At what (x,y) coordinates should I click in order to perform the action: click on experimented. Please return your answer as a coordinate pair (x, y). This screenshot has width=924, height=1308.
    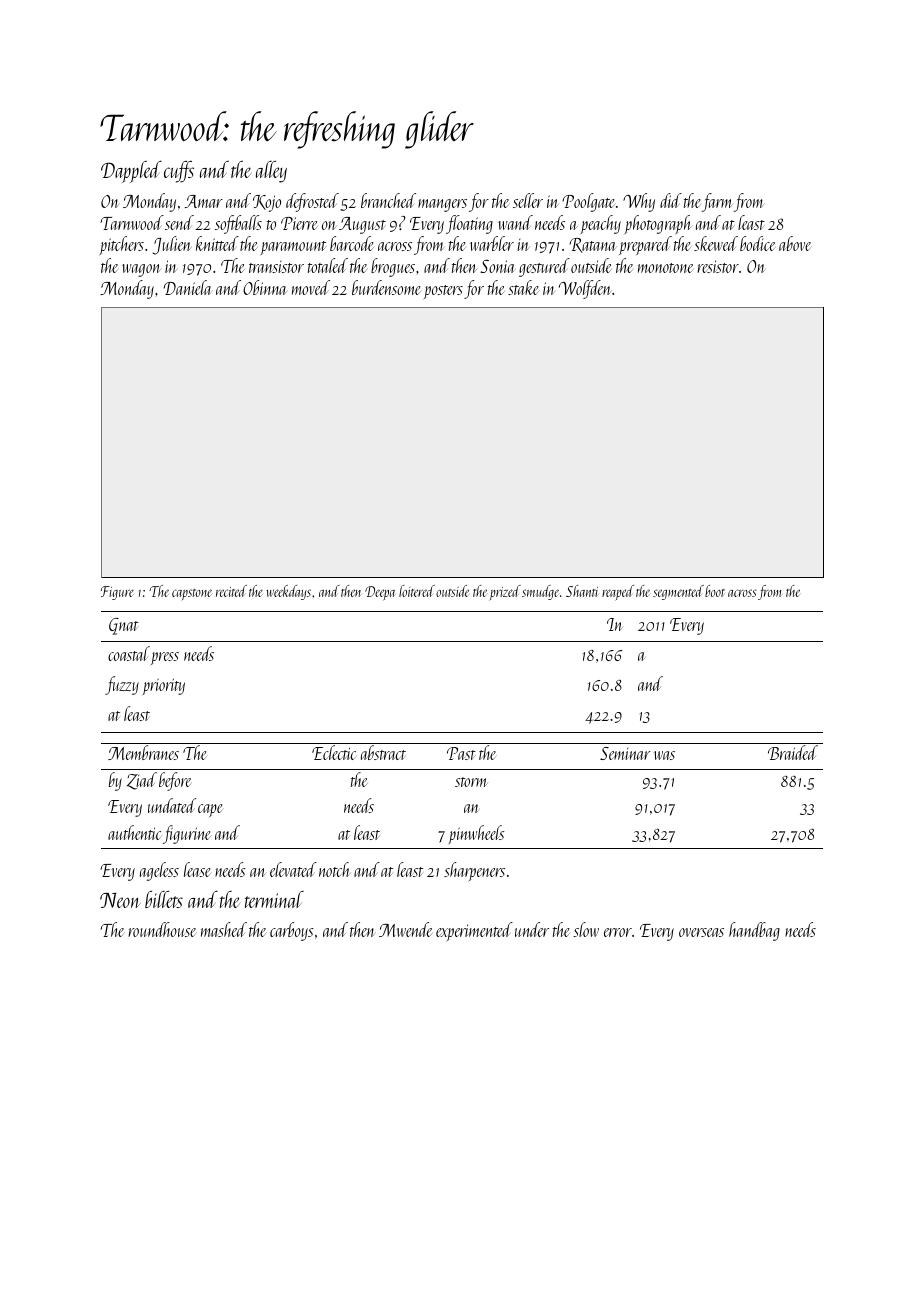
    Looking at the image, I should click on (474, 931).
